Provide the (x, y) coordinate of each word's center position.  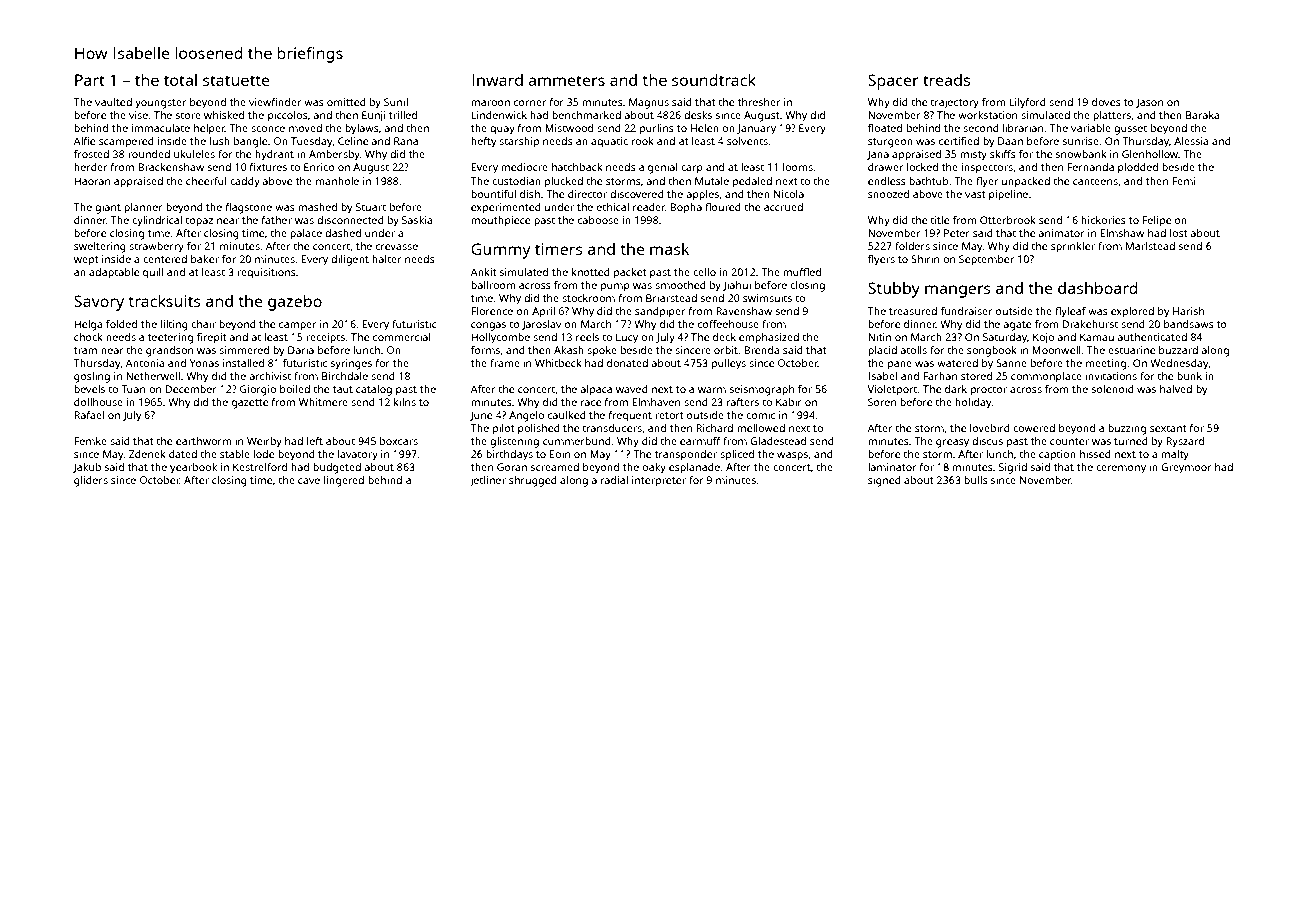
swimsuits (767, 298)
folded (121, 324)
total (180, 80)
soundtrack (714, 80)
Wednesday (1179, 364)
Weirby (264, 442)
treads (946, 80)
